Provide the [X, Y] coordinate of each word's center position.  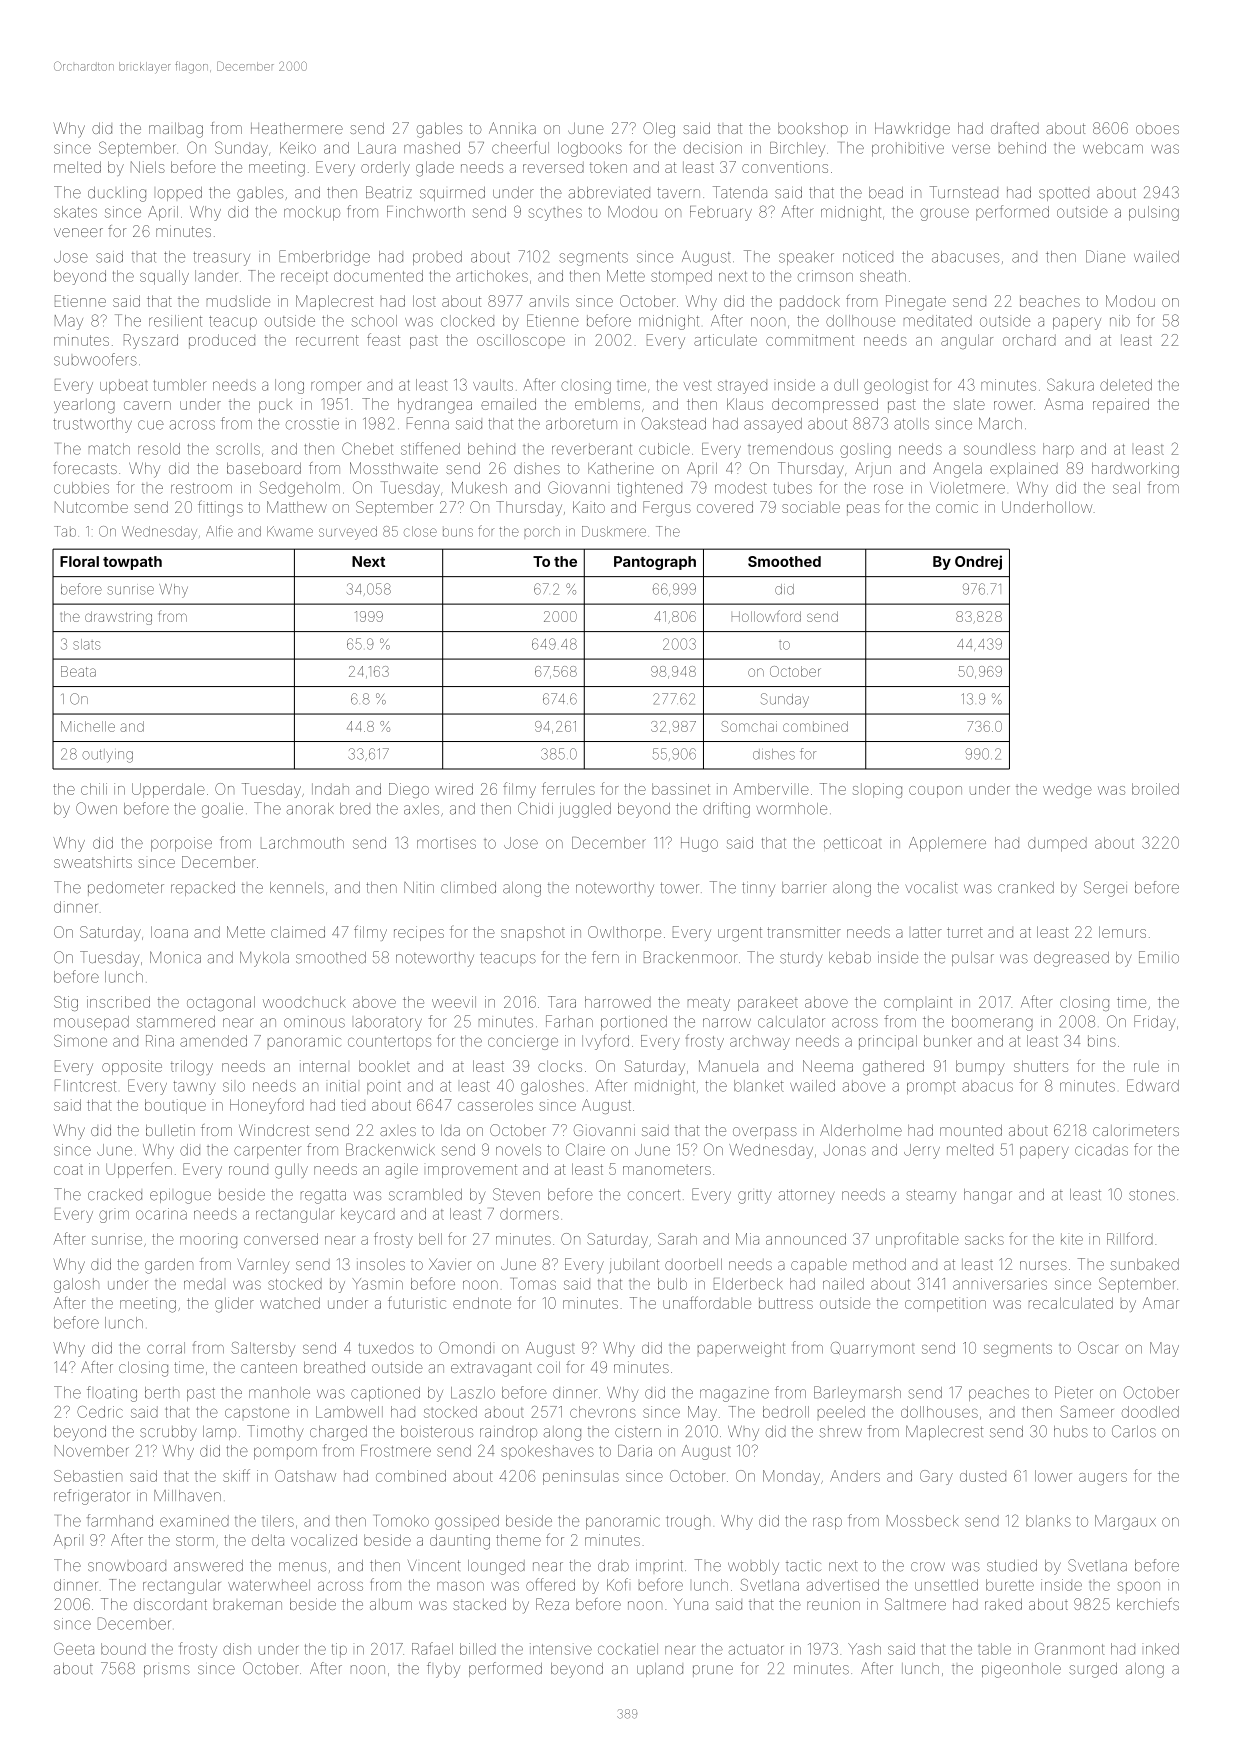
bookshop [813, 130]
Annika [512, 128]
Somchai [749, 726]
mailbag [176, 130]
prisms [167, 1671]
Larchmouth [302, 843]
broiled [1155, 789]
